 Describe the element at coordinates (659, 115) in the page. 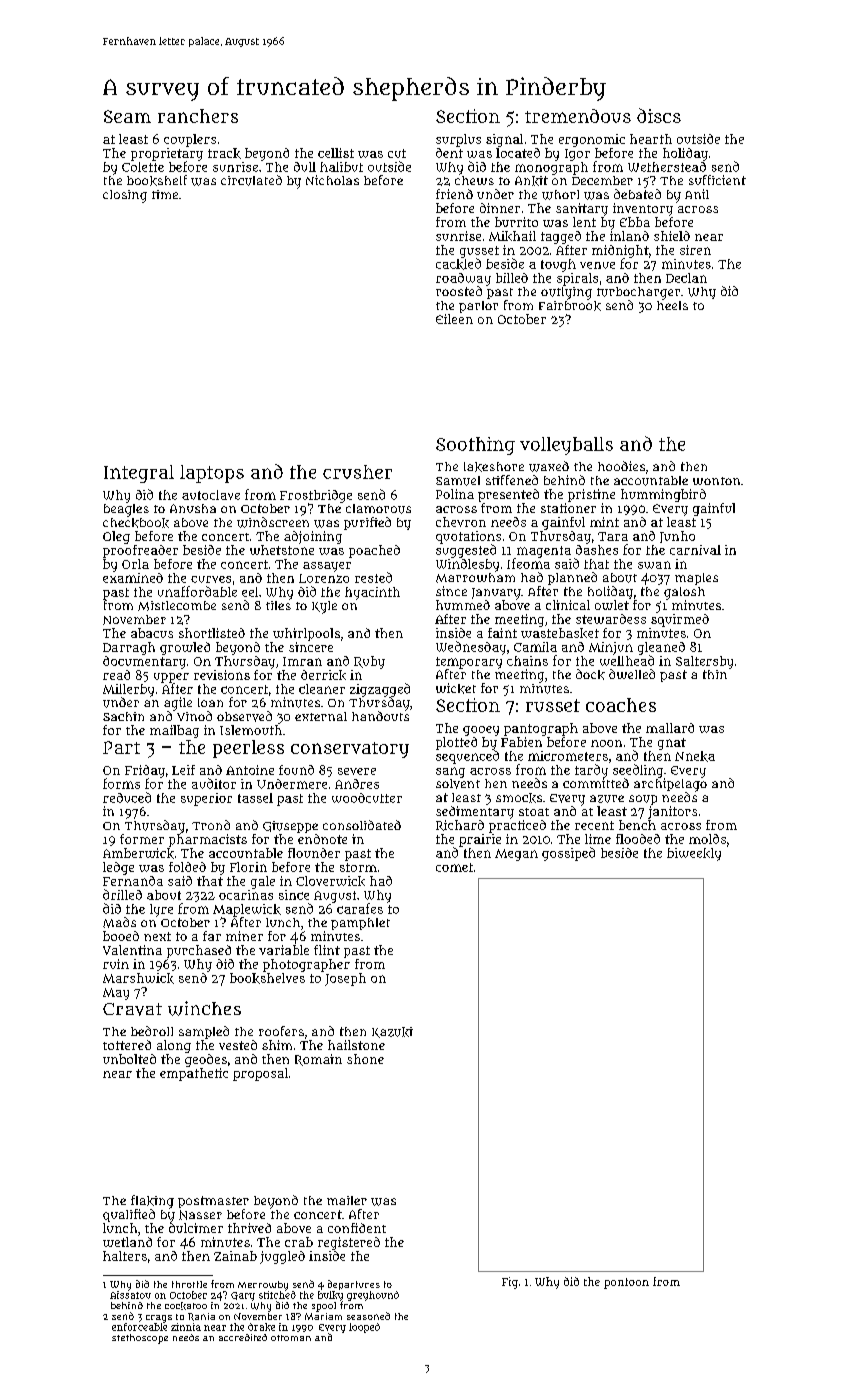

I see `discs` at that location.
